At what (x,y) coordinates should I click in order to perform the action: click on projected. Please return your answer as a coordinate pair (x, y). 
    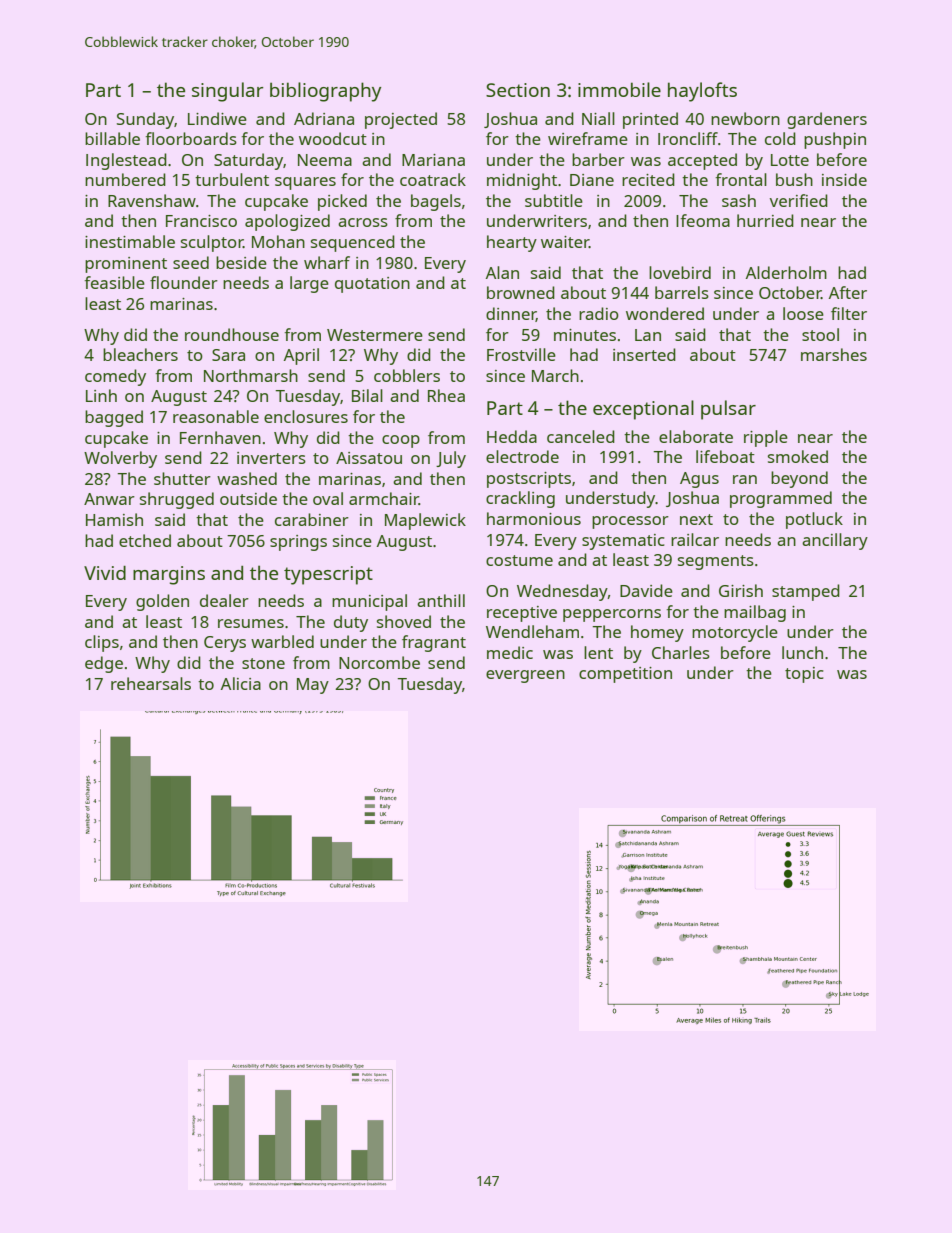
    Looking at the image, I should click on (401, 120).
